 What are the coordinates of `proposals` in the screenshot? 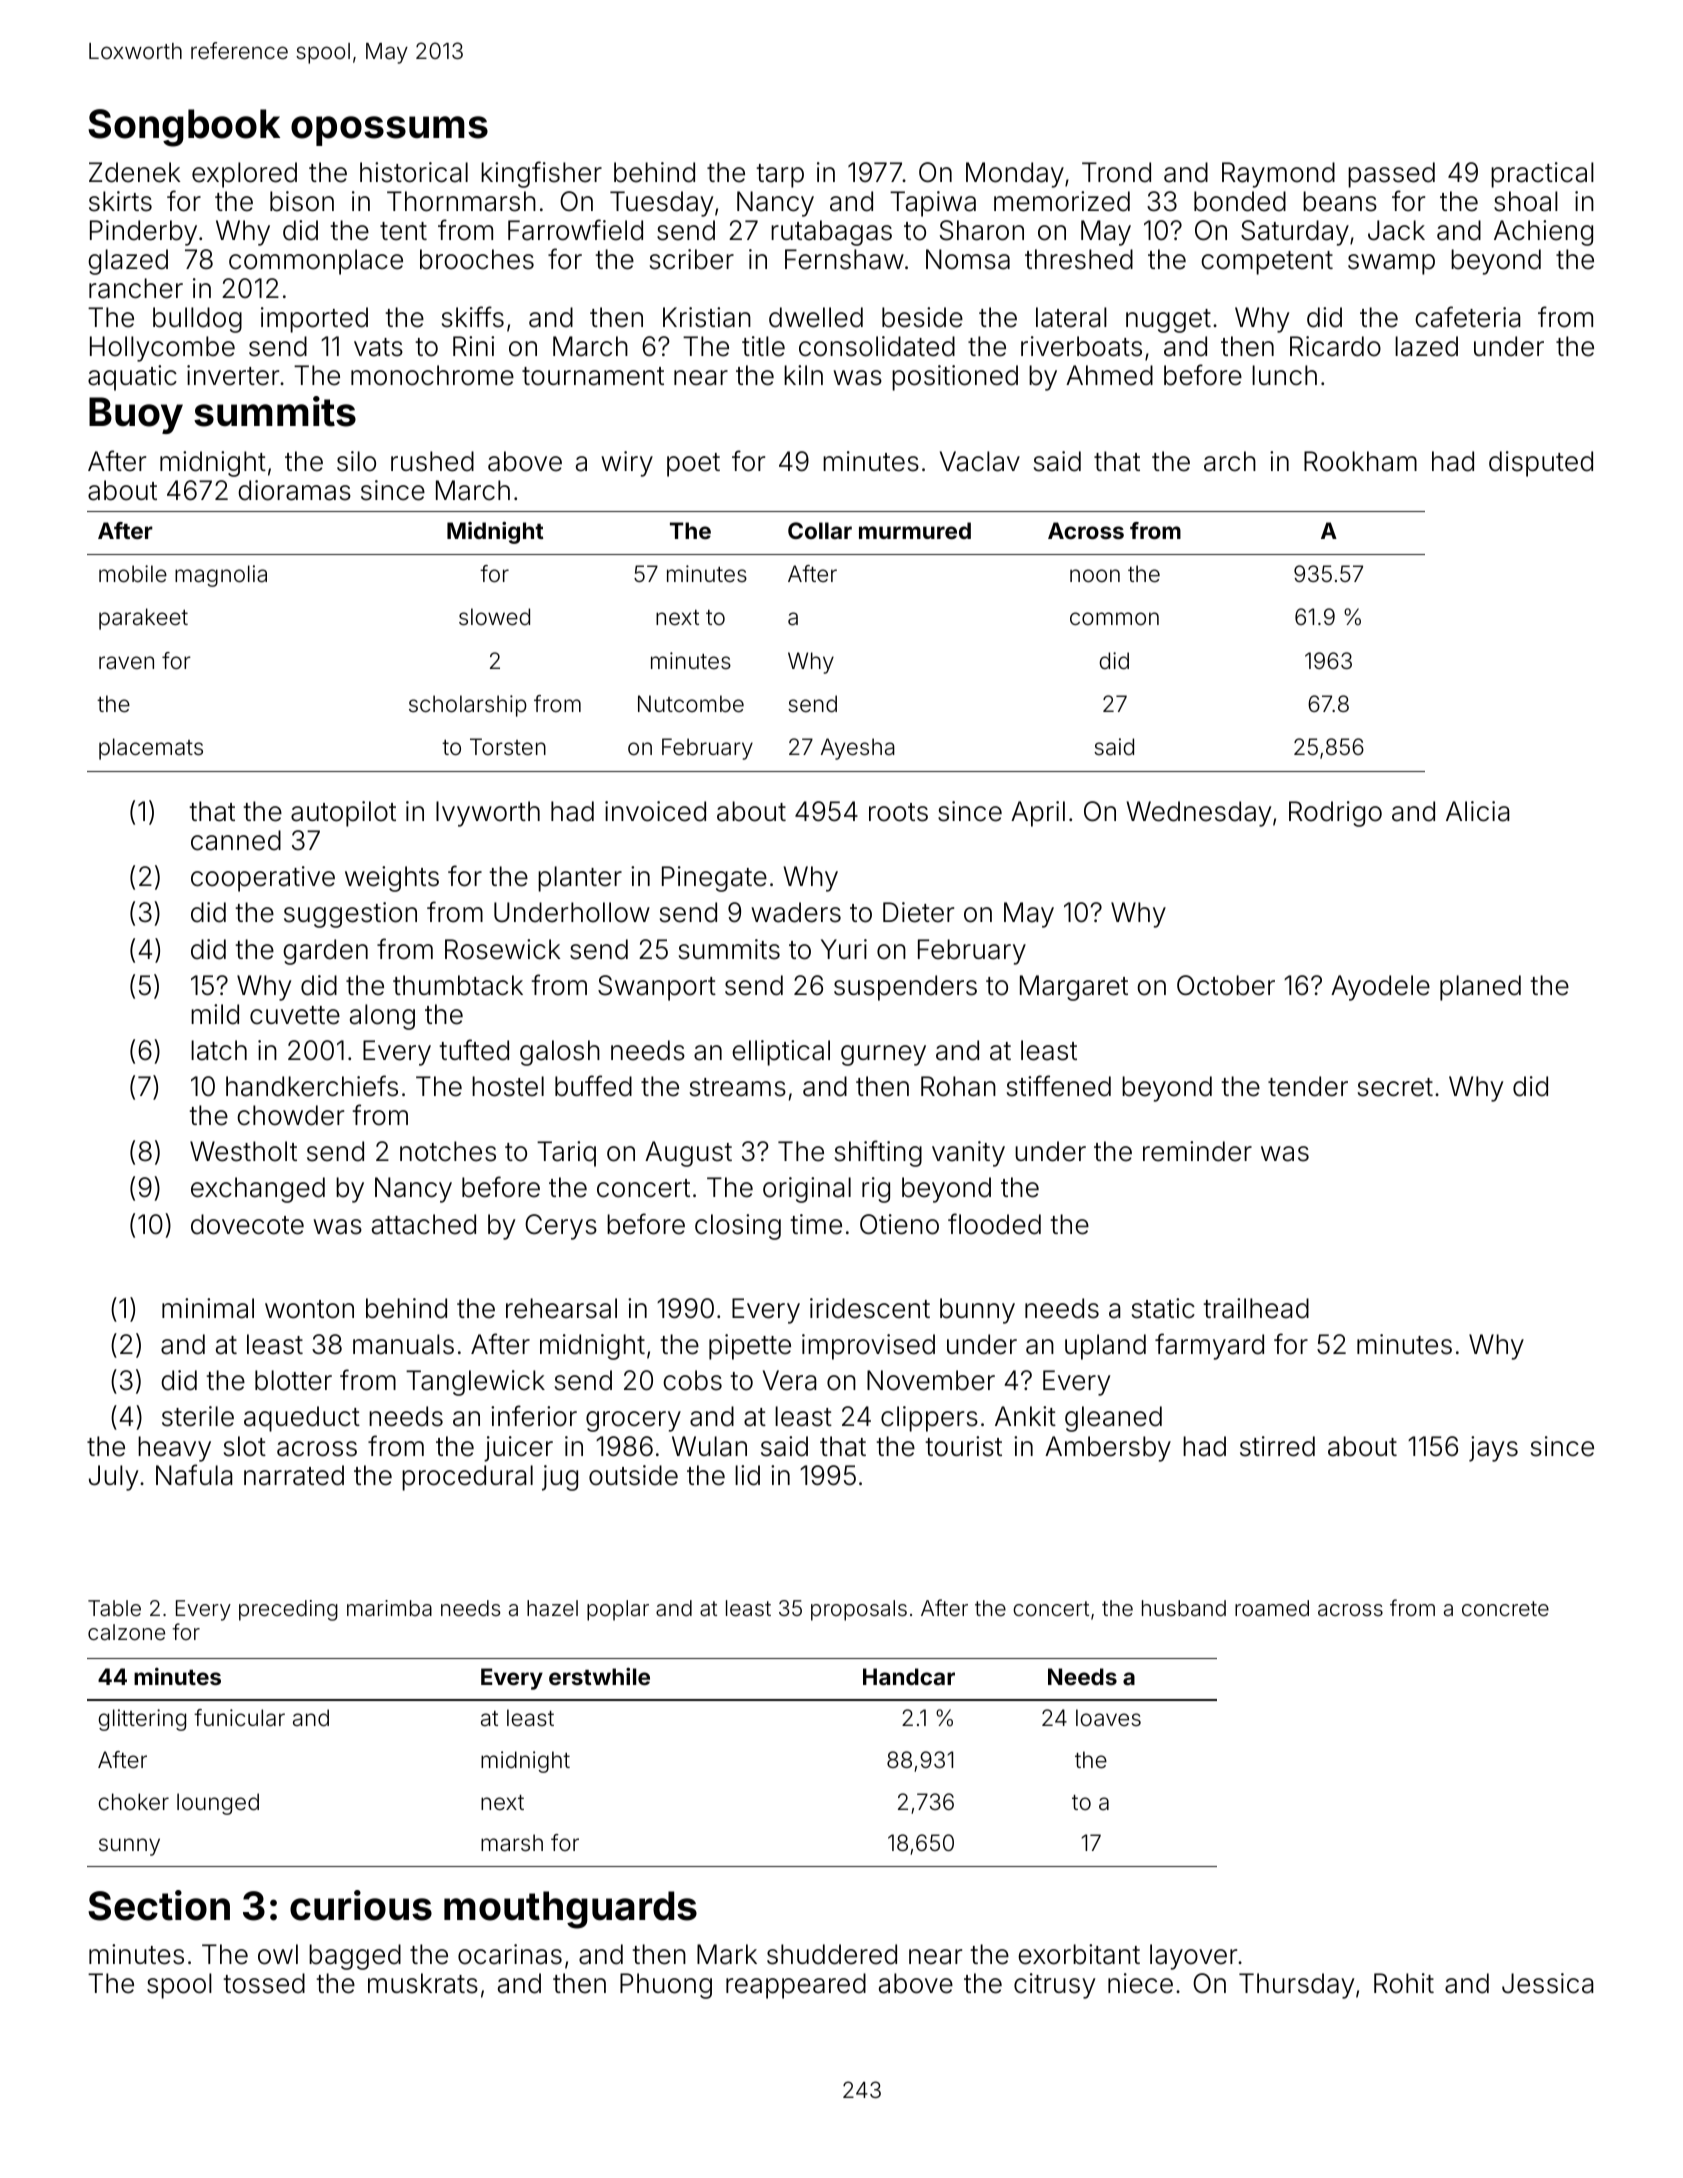 It's located at (859, 1610).
